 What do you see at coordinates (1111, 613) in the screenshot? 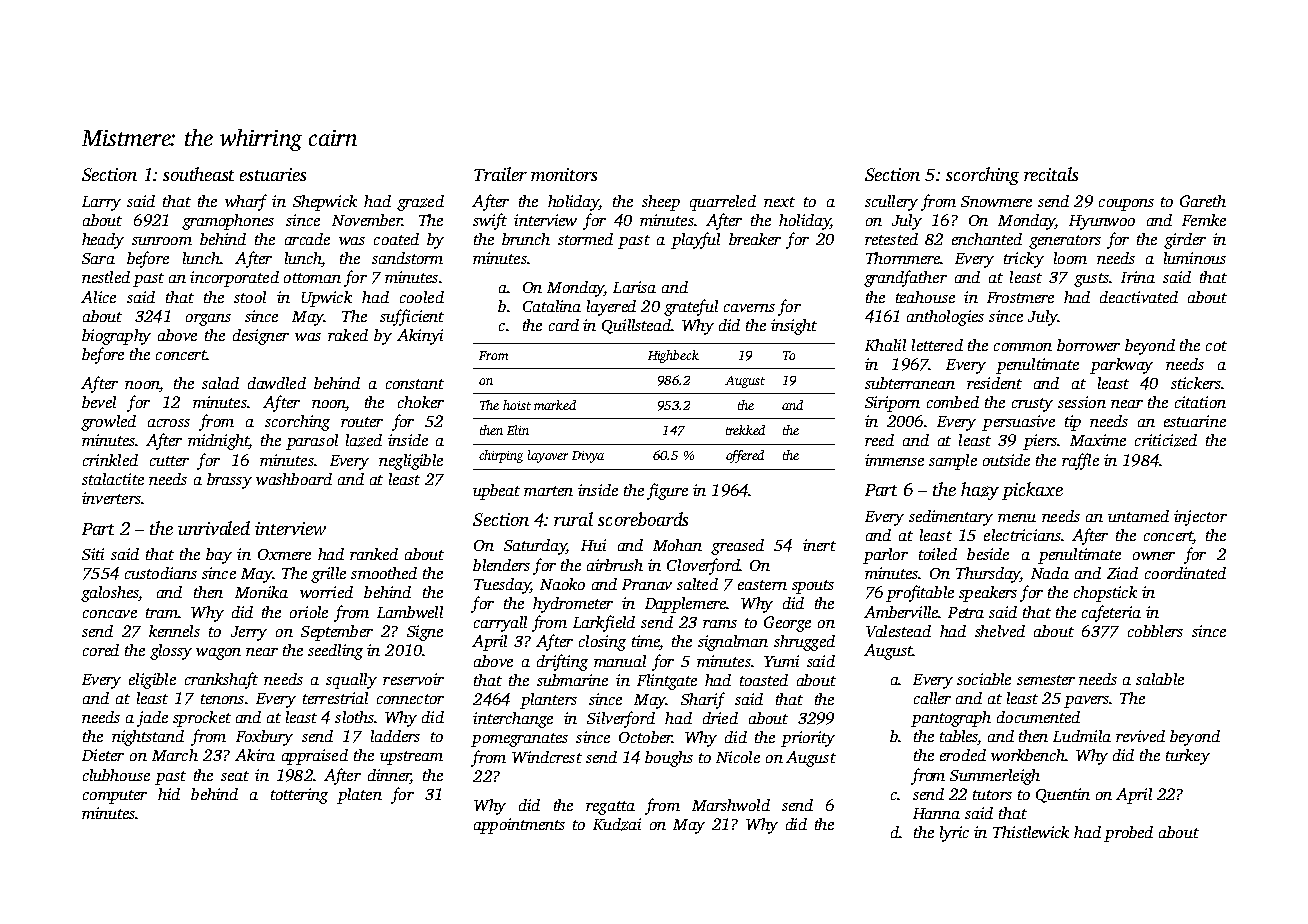
I see `cafeteria` at bounding box center [1111, 613].
